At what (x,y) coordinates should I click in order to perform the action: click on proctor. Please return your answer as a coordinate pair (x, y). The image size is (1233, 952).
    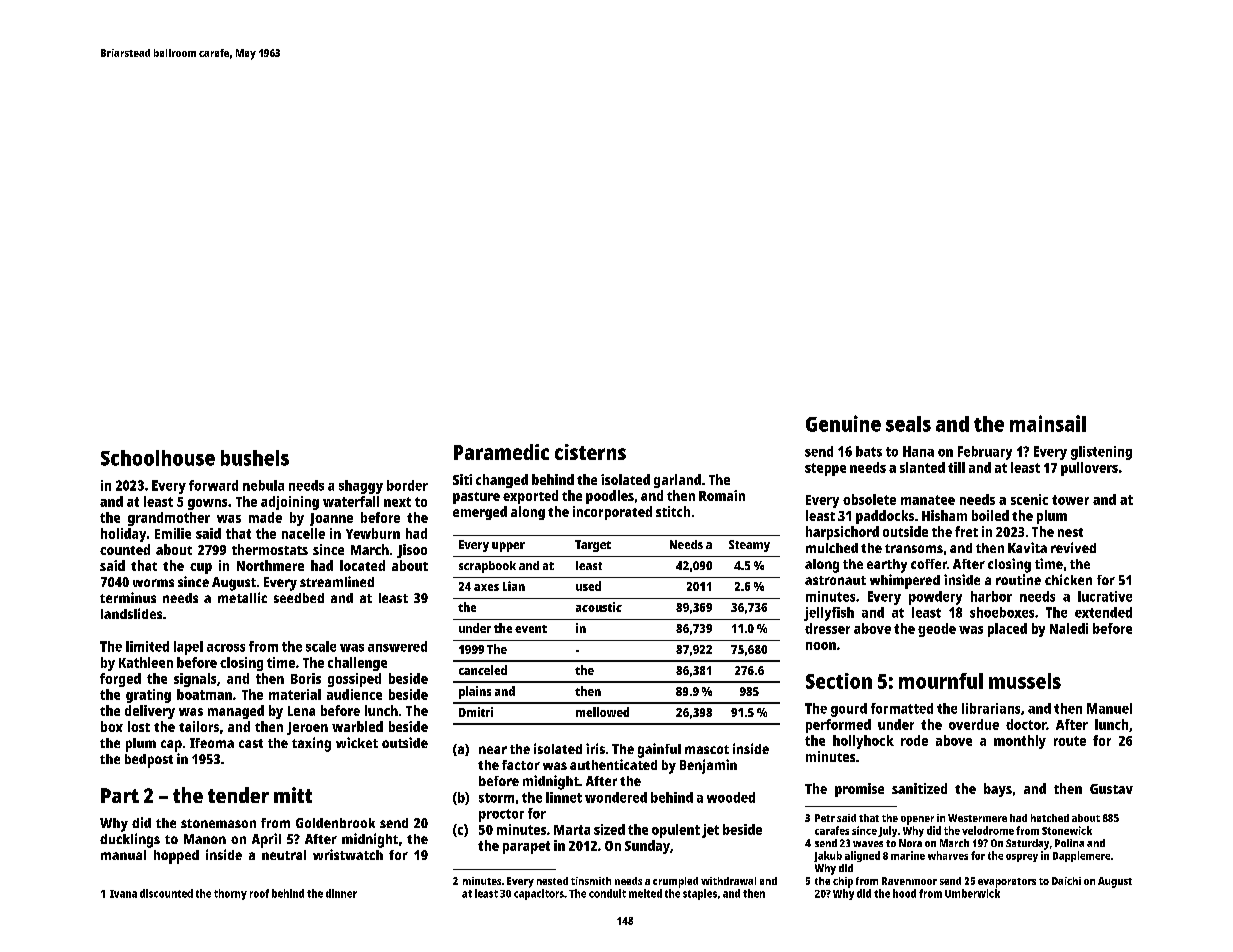
    Looking at the image, I should click on (501, 815).
